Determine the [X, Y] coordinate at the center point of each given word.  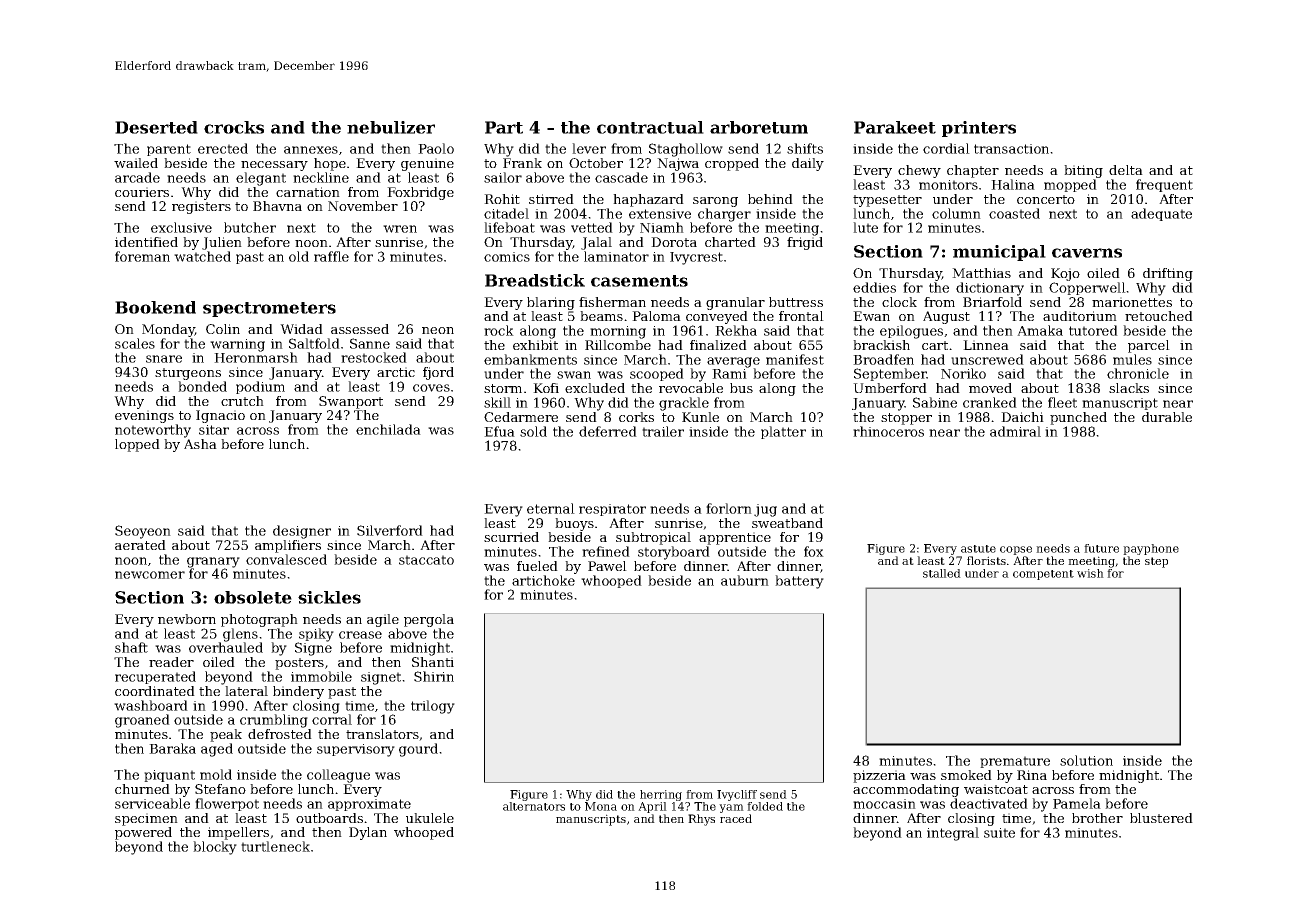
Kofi [546, 388]
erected [223, 148]
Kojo [1065, 274]
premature [1015, 762]
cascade [621, 177]
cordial [946, 148]
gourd [418, 750]
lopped [137, 445]
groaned [142, 721]
